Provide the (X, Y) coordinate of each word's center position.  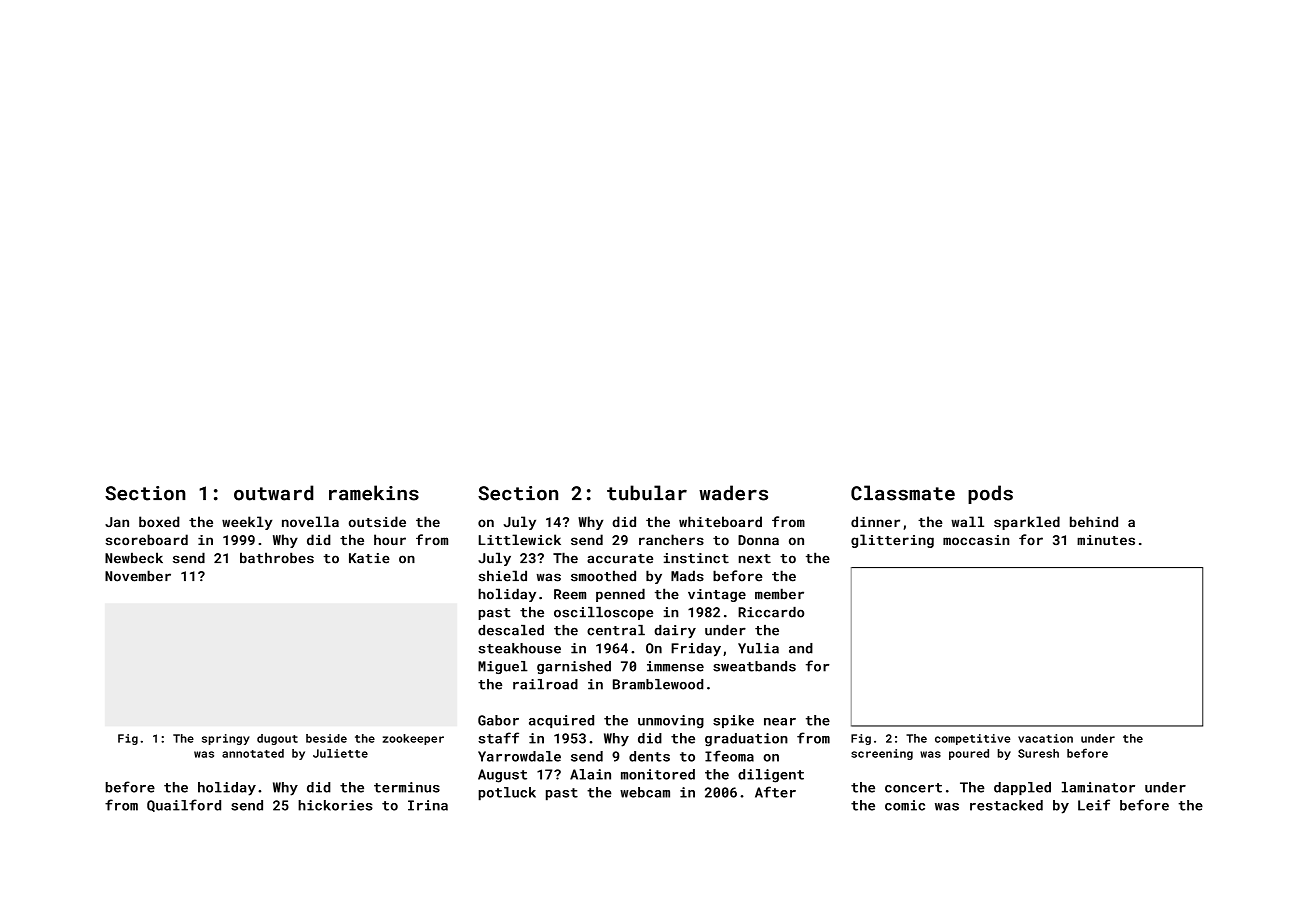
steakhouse (519, 648)
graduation (746, 740)
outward (274, 493)
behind (1094, 521)
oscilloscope (603, 613)
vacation (1045, 738)
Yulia (758, 648)
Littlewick (520, 539)
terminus (407, 787)
